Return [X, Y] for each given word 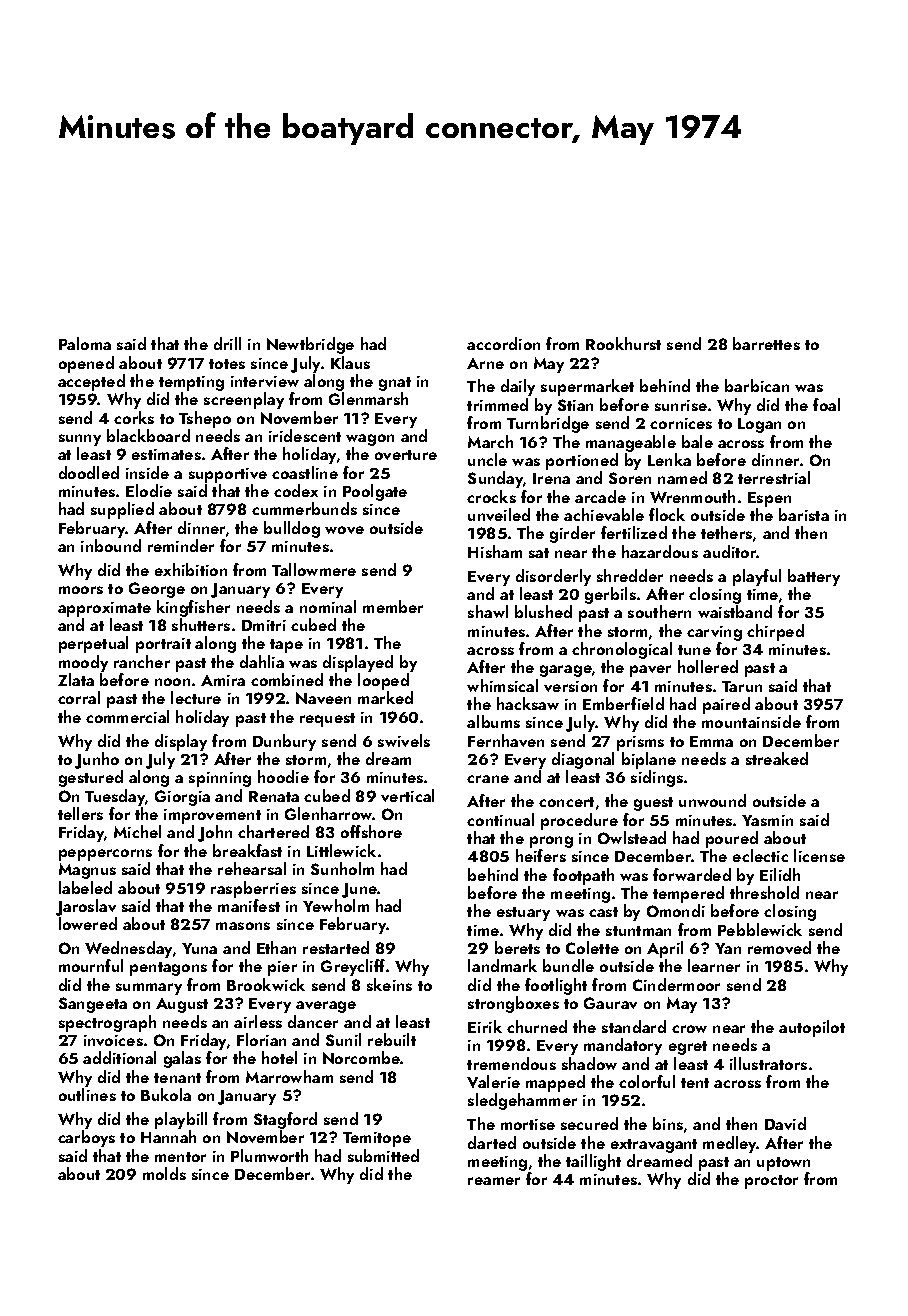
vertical [407, 795]
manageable [631, 443]
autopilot [812, 1028]
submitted [383, 1155]
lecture [196, 697]
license [819, 855]
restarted [336, 947]
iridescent [305, 435]
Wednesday [128, 949]
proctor [771, 1182]
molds [164, 1173]
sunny [80, 440]
